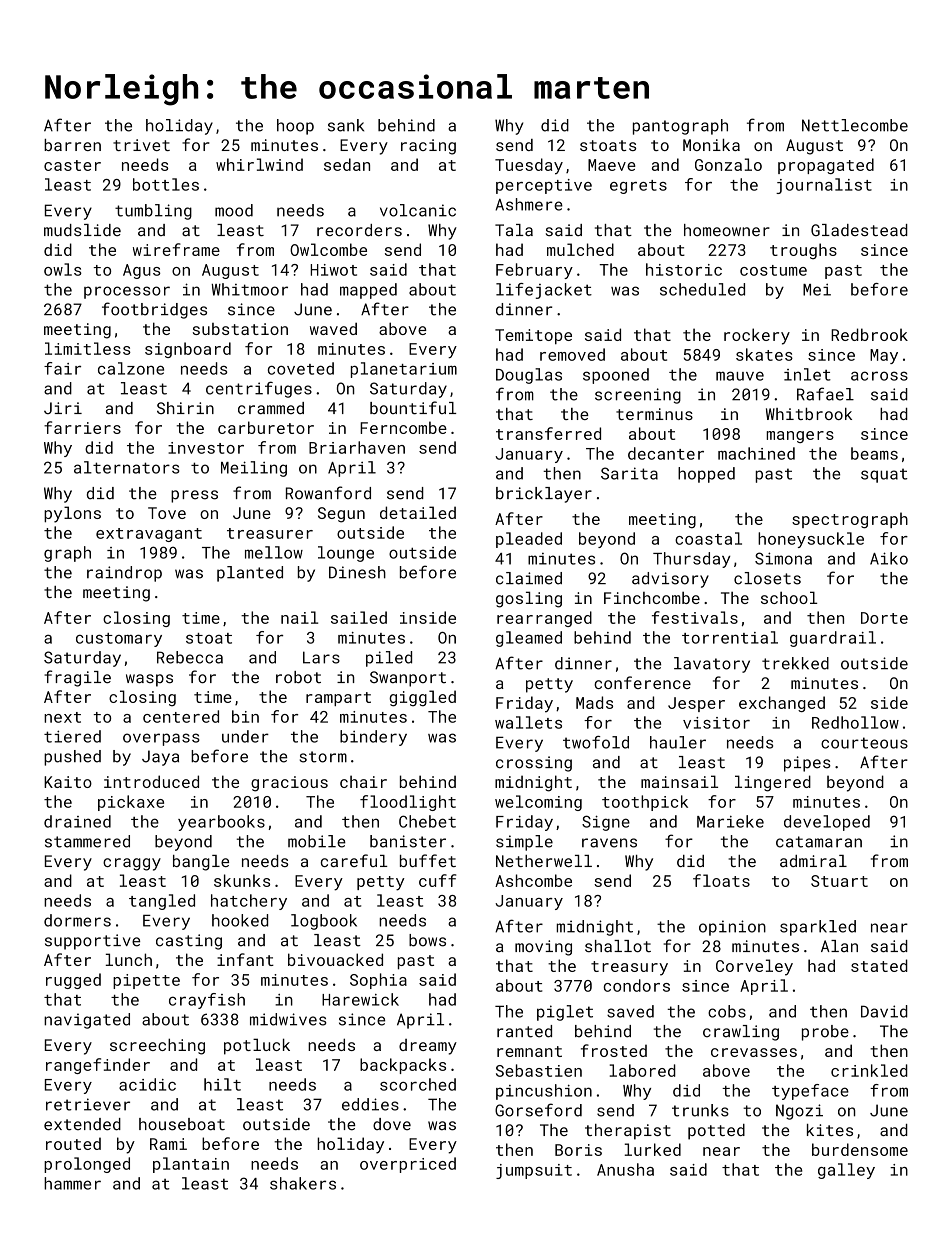 The width and height of the screenshot is (952, 1233). I want to click on overpriced, so click(408, 1165).
